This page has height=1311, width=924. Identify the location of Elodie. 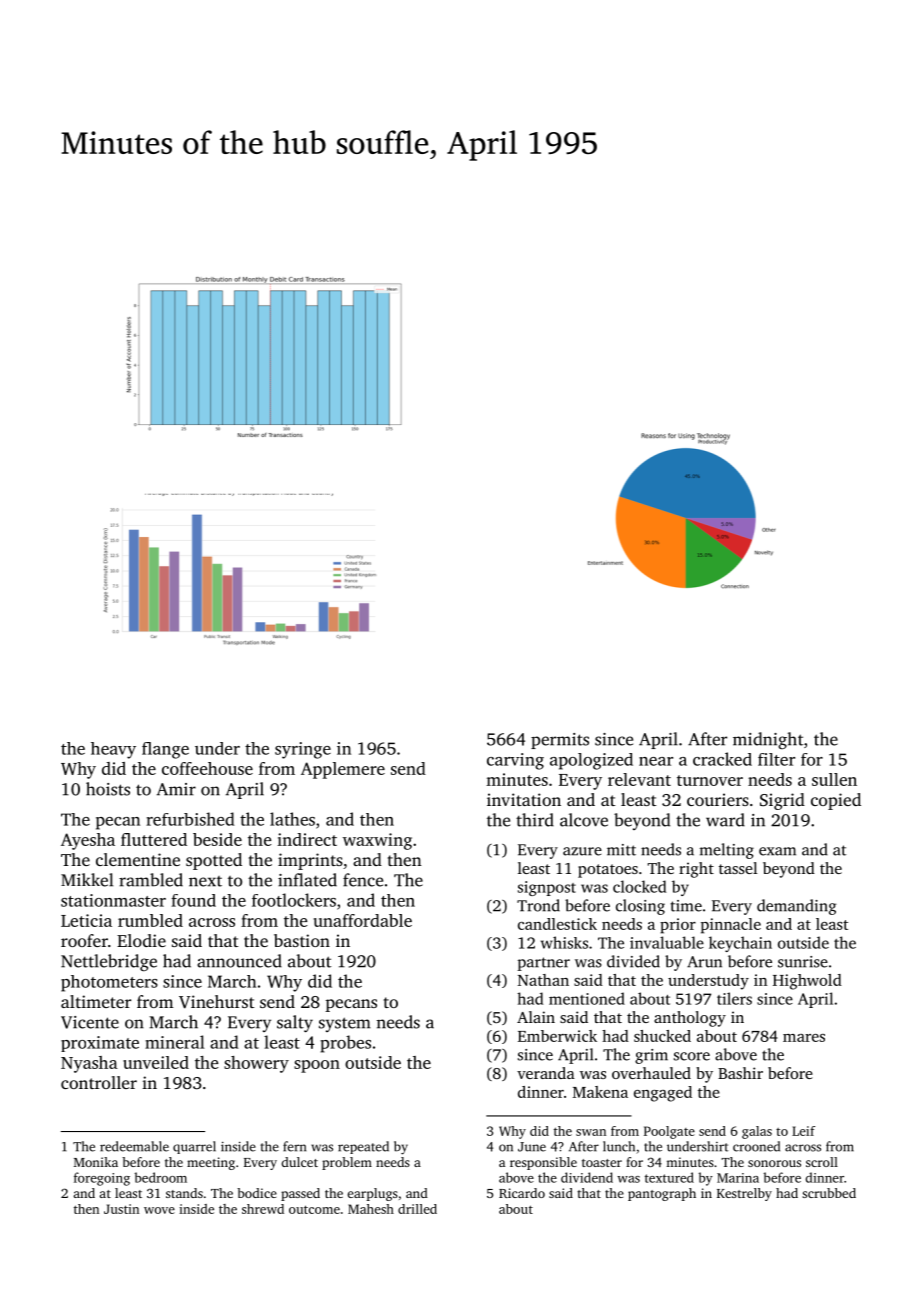
(141, 940).
